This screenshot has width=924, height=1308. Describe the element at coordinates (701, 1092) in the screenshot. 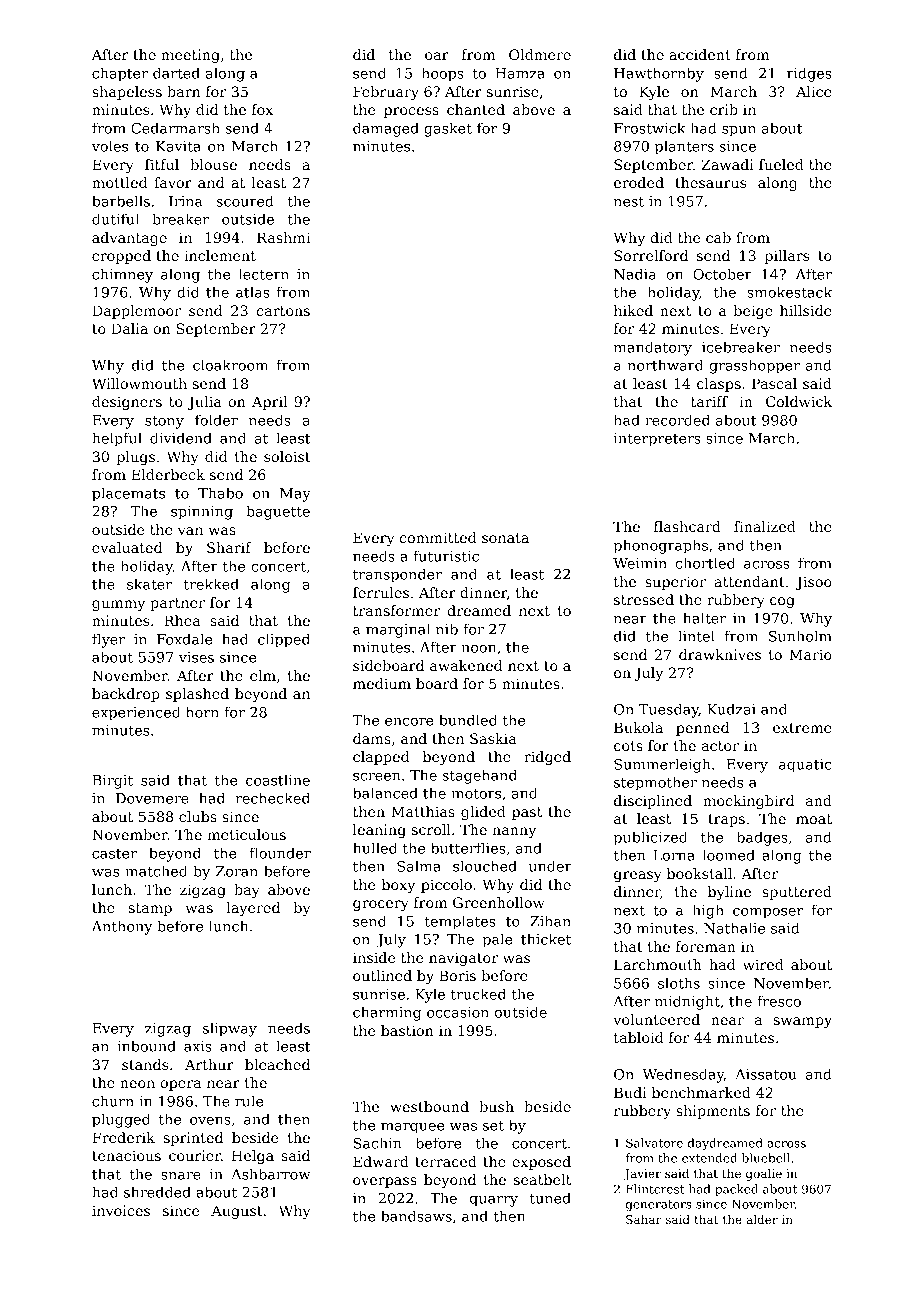

I see `benchmarked` at that location.
